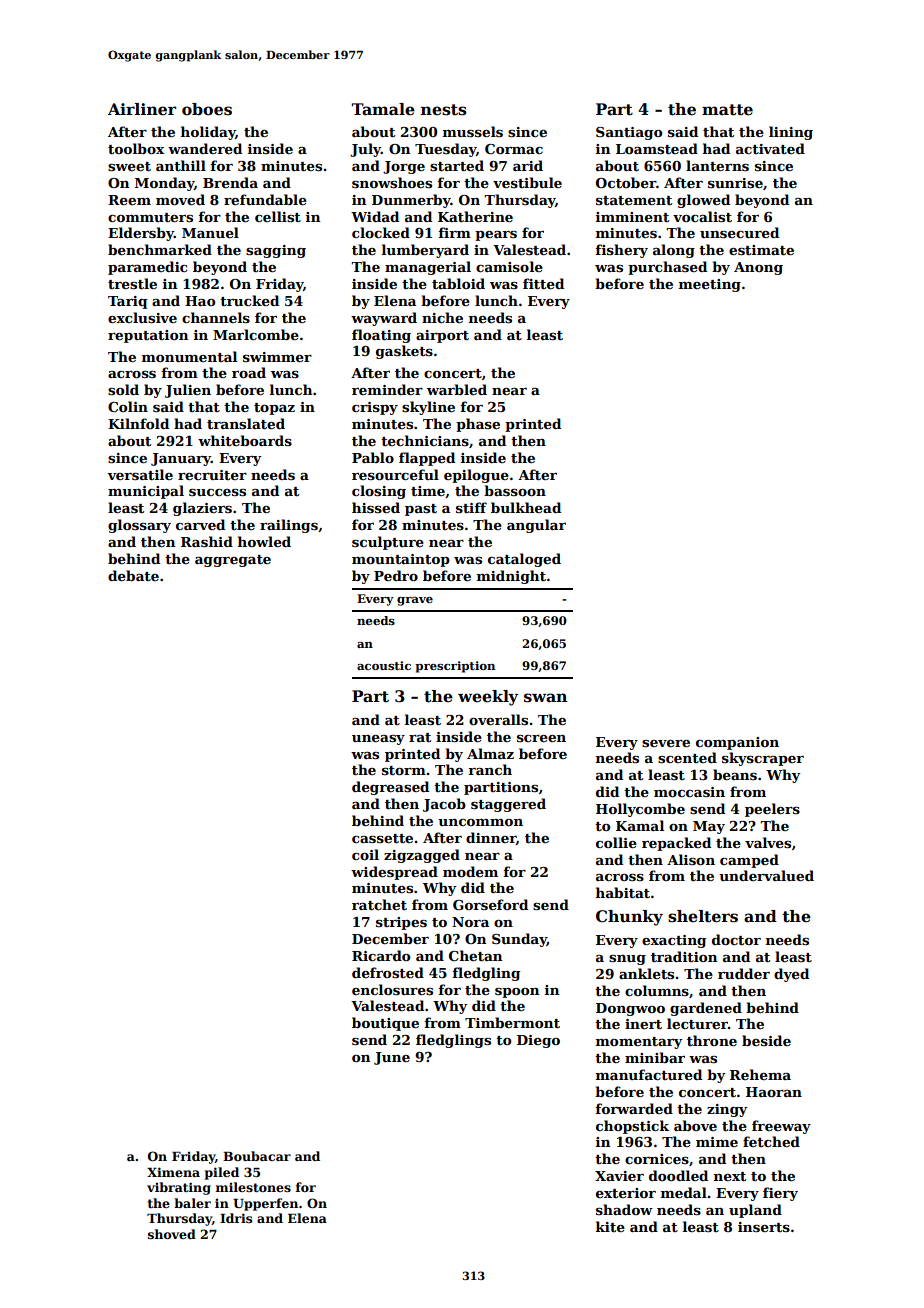 The height and width of the screenshot is (1308, 924). I want to click on Tamale, so click(383, 109).
